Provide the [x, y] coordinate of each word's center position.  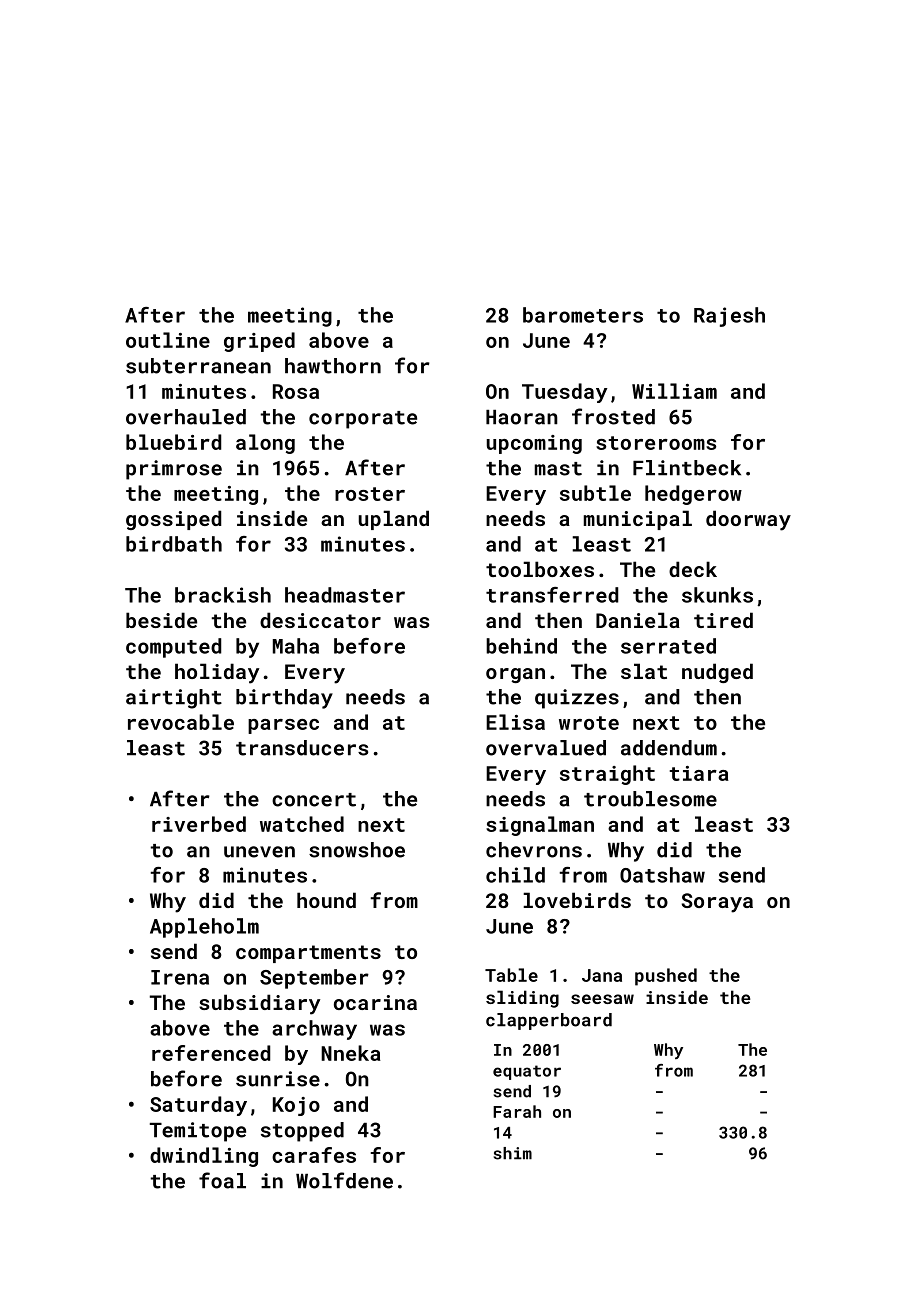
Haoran [522, 417]
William [674, 391]
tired [723, 620]
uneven [259, 852]
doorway [748, 520]
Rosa [296, 391]
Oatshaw [662, 875]
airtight [174, 699]
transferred [552, 595]
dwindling [204, 1157]
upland [394, 520]
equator [527, 1072]
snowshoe [357, 850]
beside [161, 620]
